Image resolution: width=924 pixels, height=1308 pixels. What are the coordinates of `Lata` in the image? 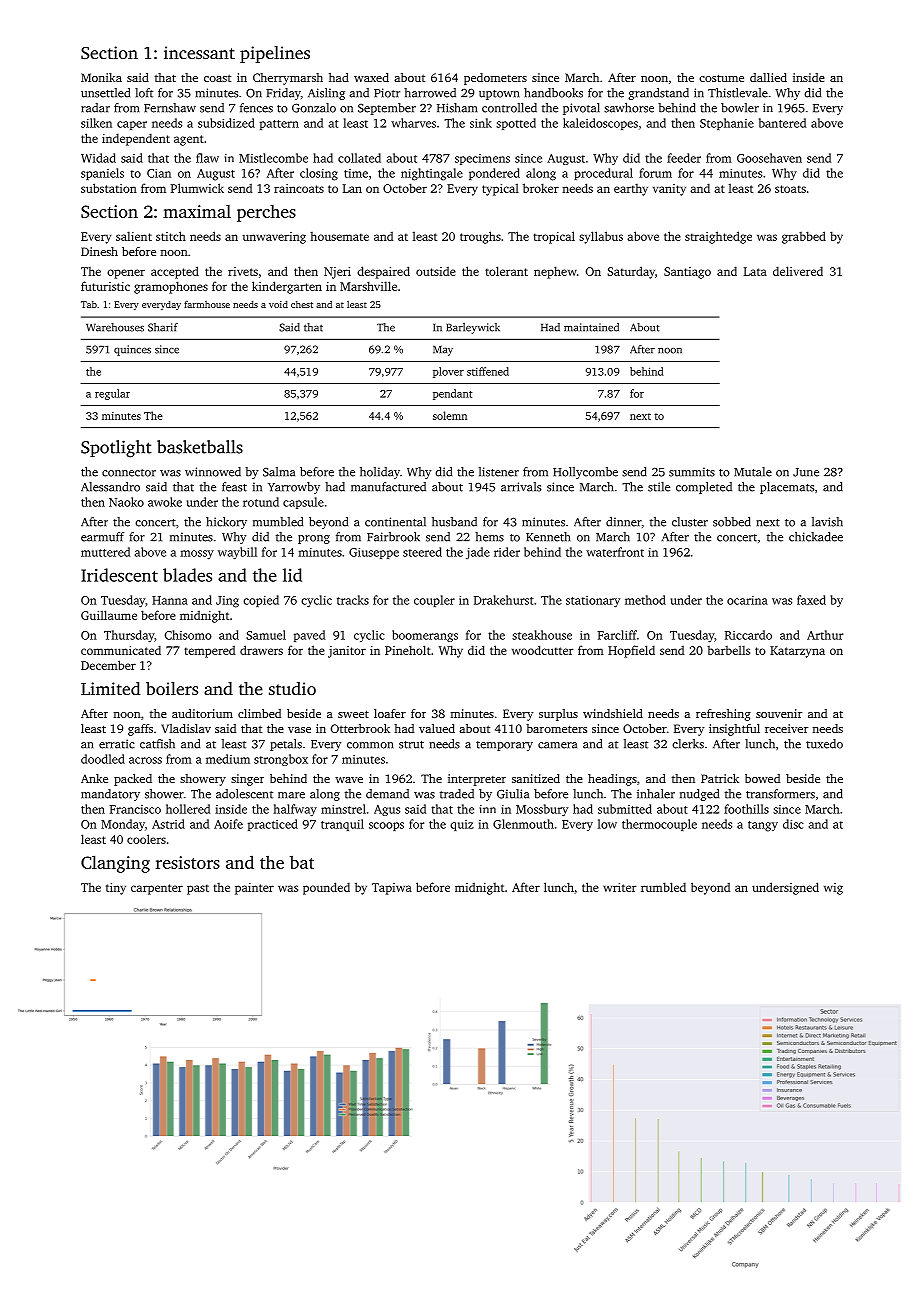 It's located at (755, 271).
